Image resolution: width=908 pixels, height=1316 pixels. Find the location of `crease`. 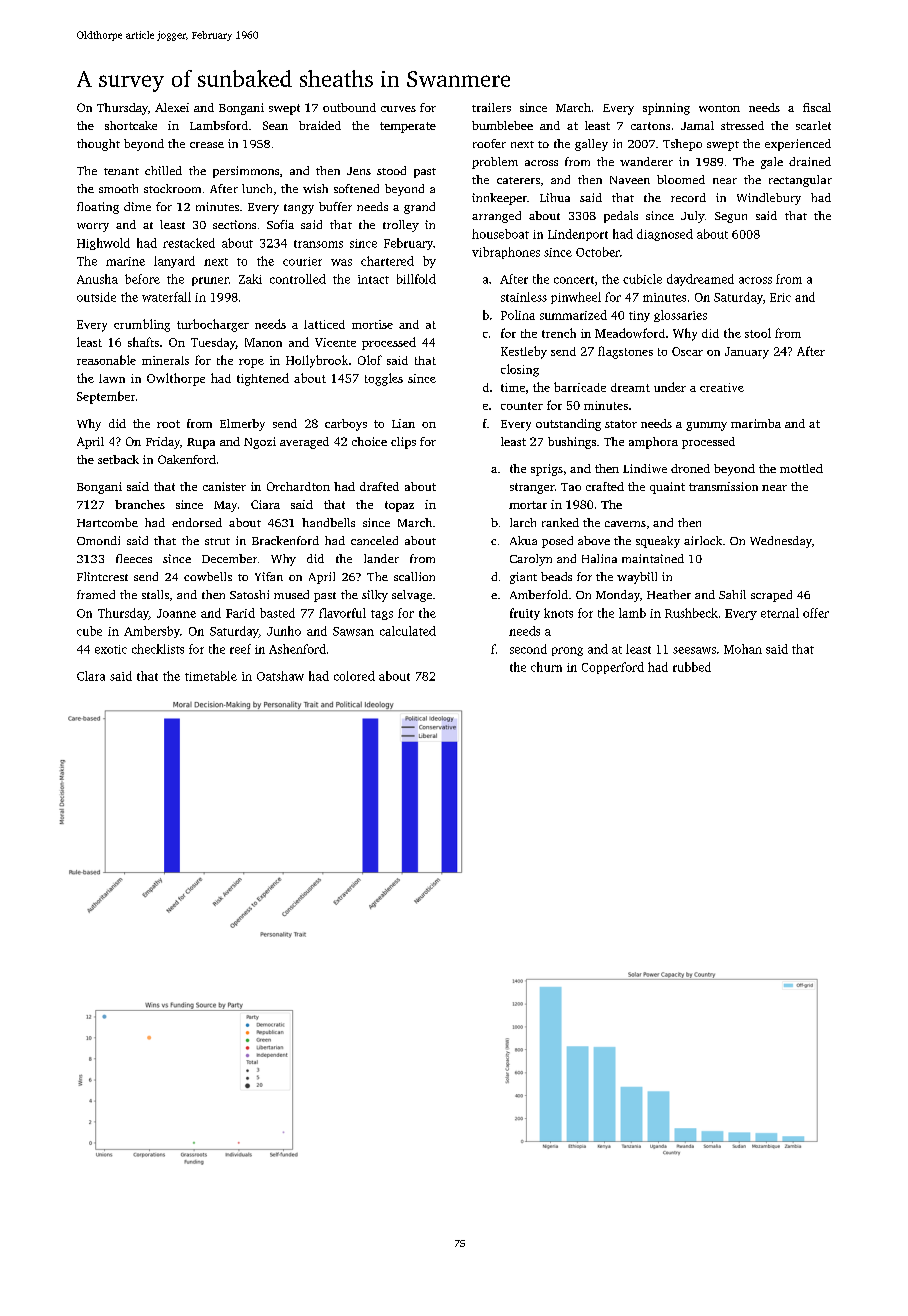

crease is located at coordinates (207, 145).
